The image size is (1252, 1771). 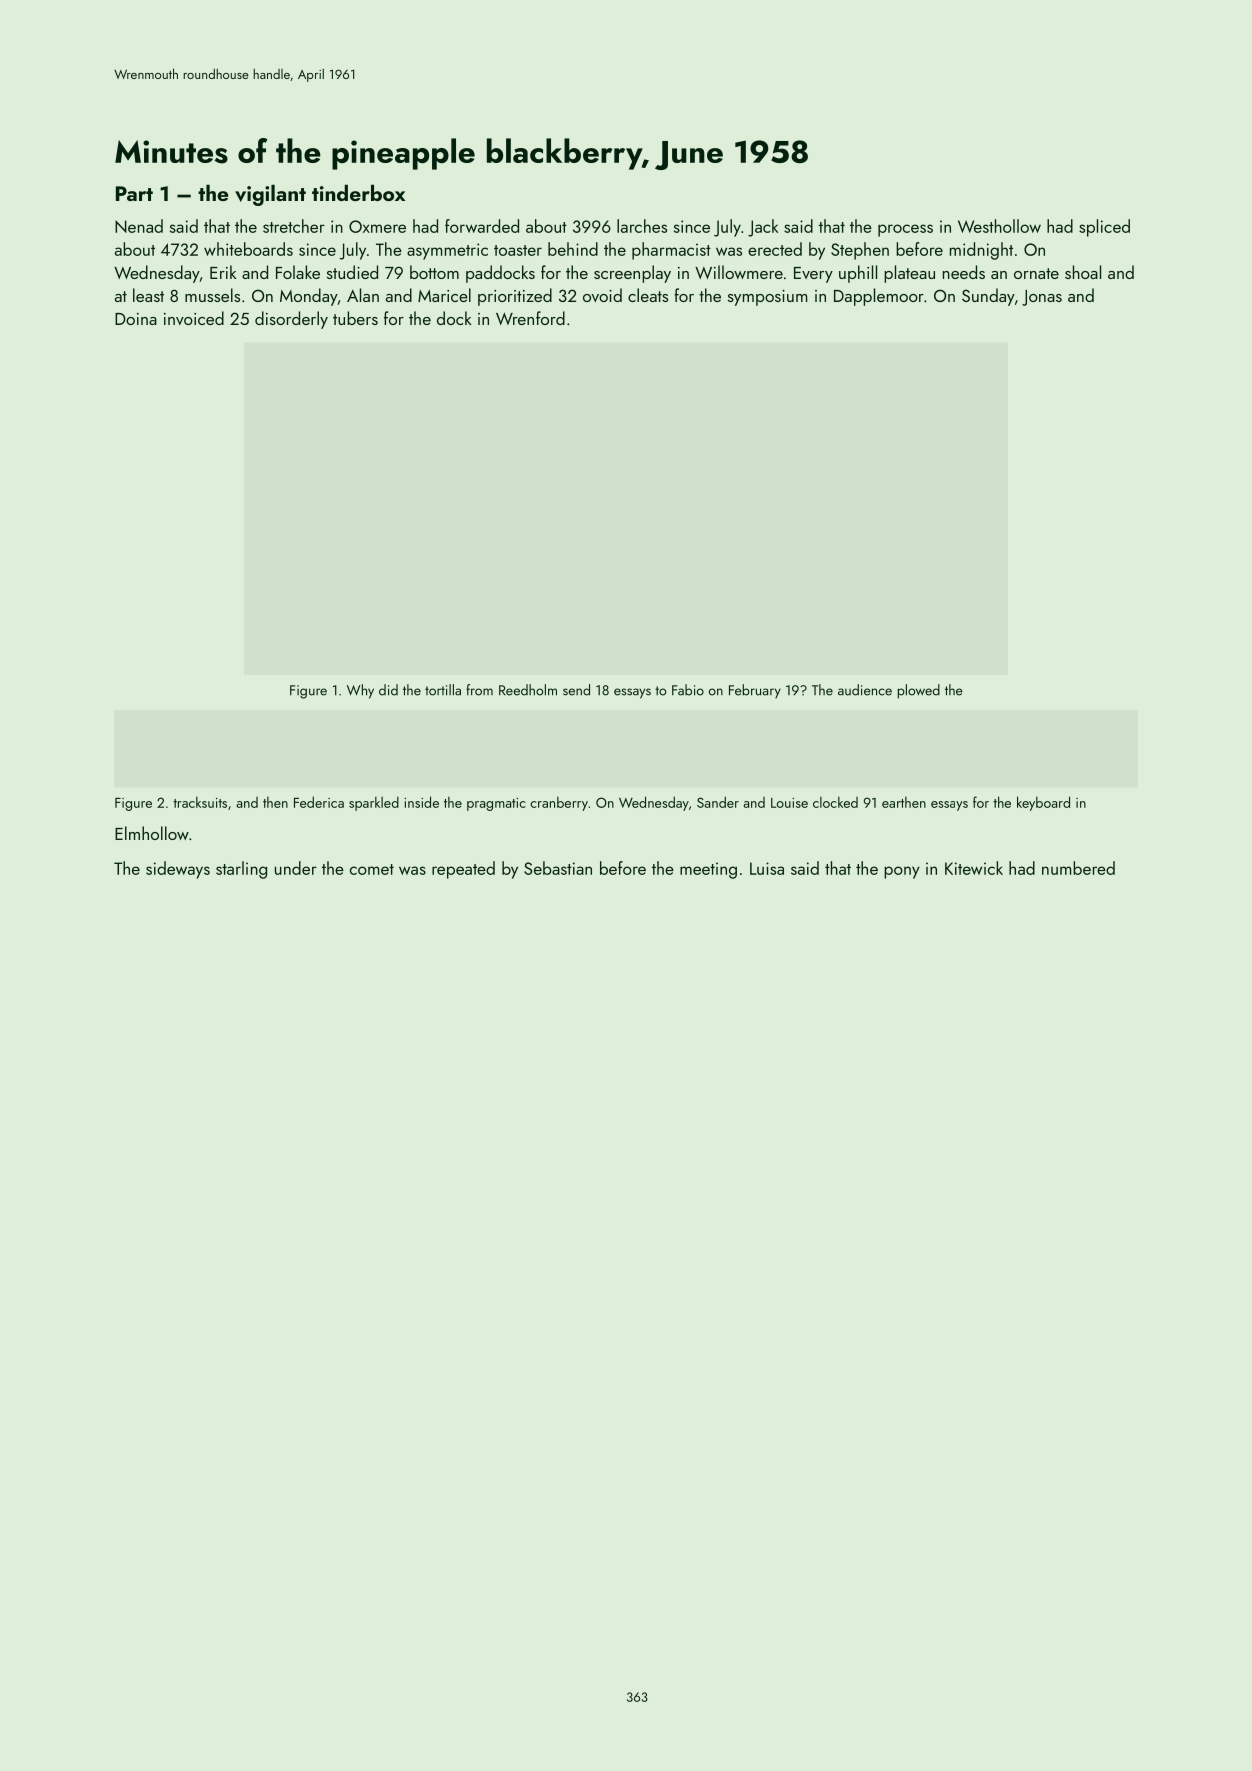 What do you see at coordinates (1042, 298) in the document?
I see `Jonas` at bounding box center [1042, 298].
